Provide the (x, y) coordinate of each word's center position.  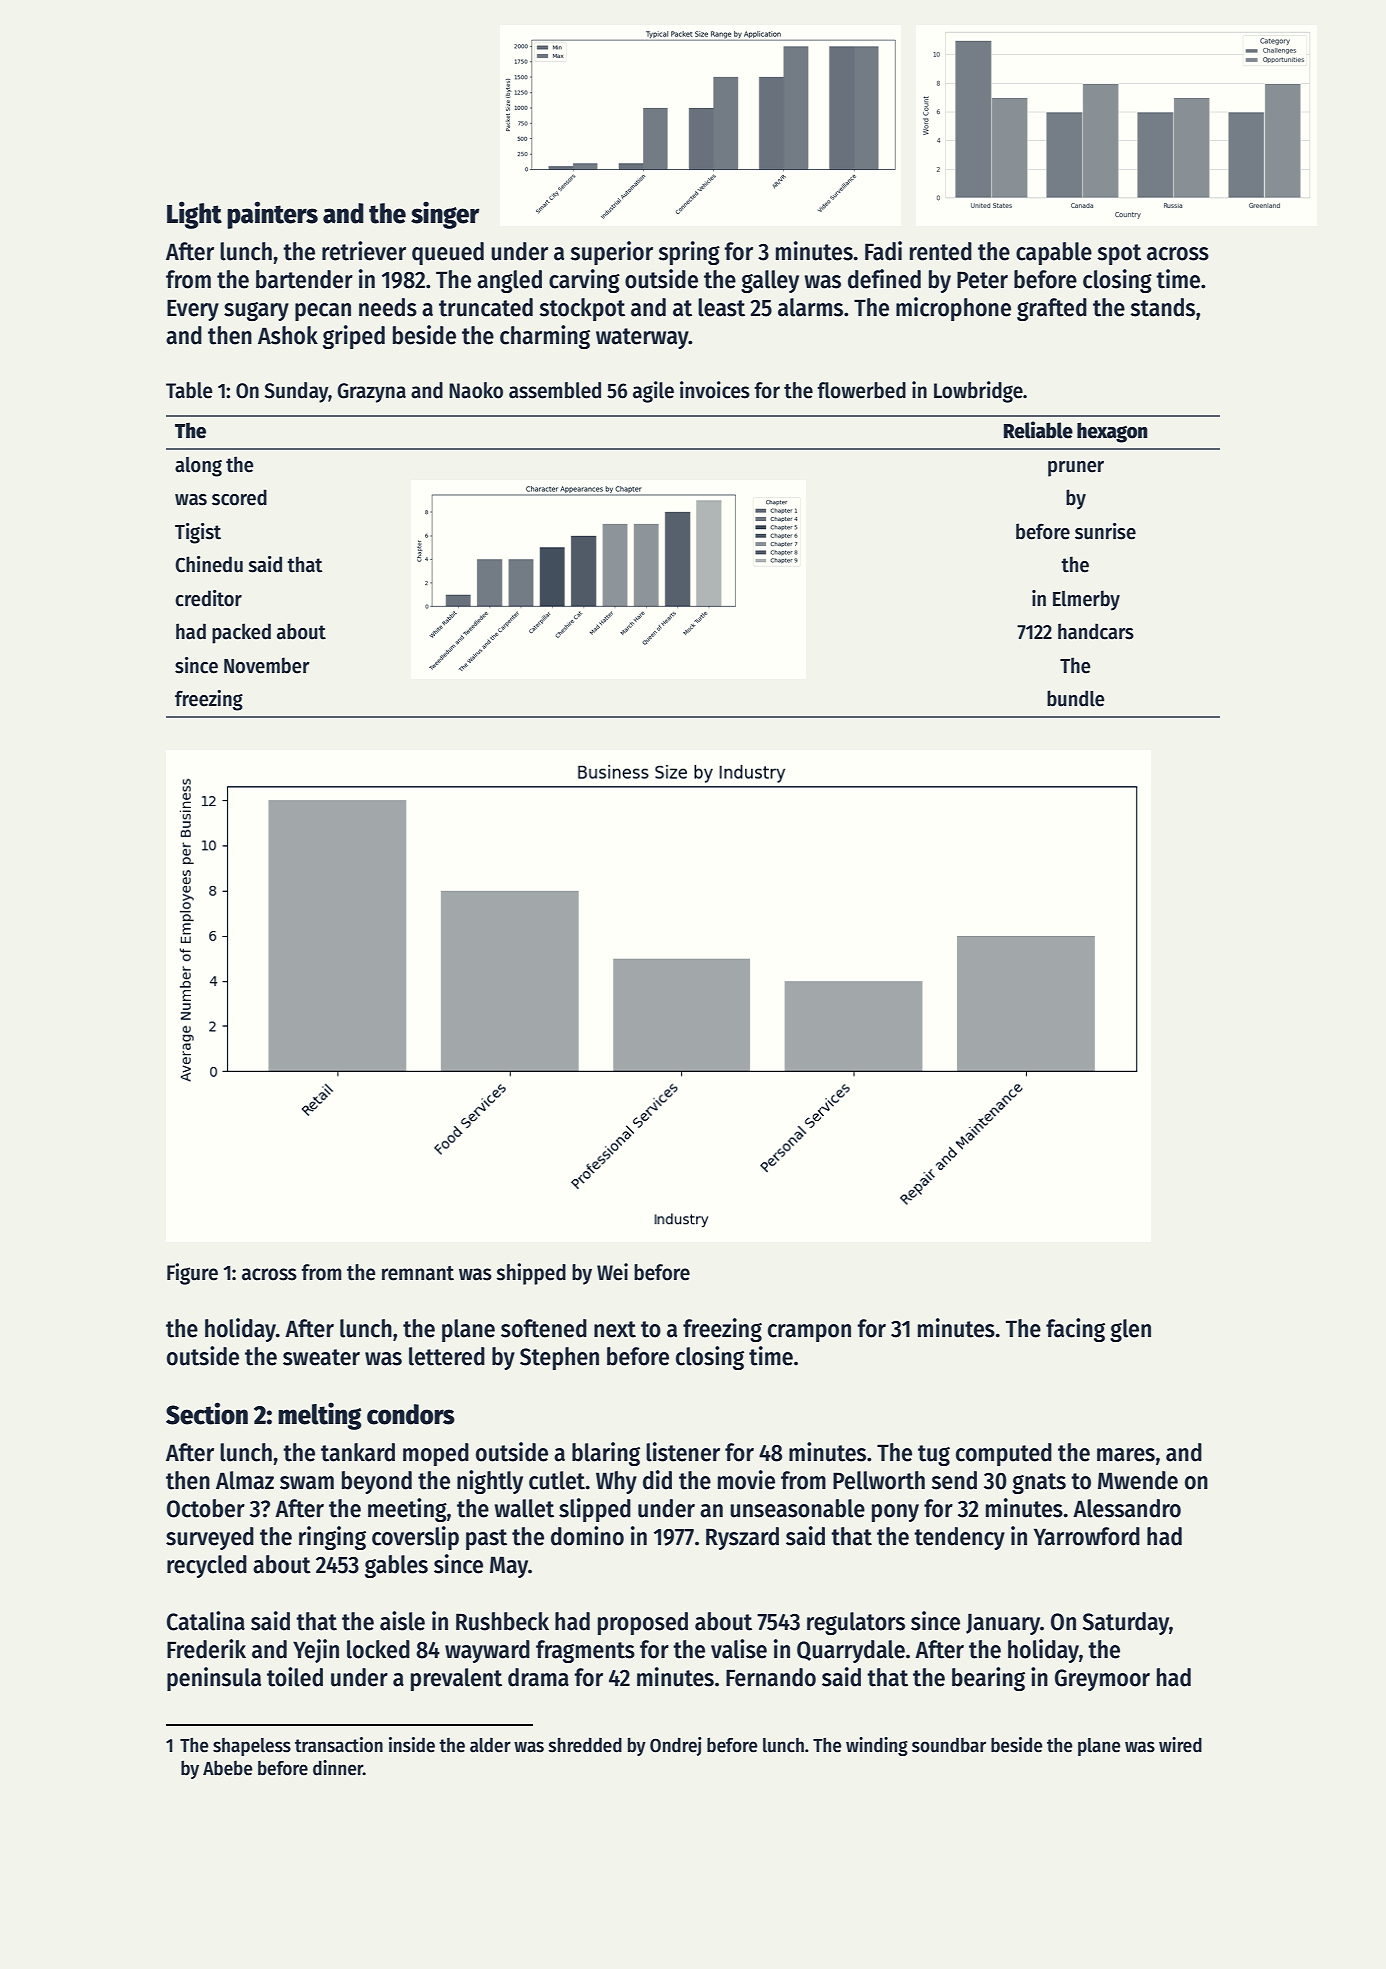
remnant (418, 1273)
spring (689, 253)
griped (354, 337)
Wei (612, 1272)
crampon (809, 1333)
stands (1163, 307)
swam (307, 1483)
